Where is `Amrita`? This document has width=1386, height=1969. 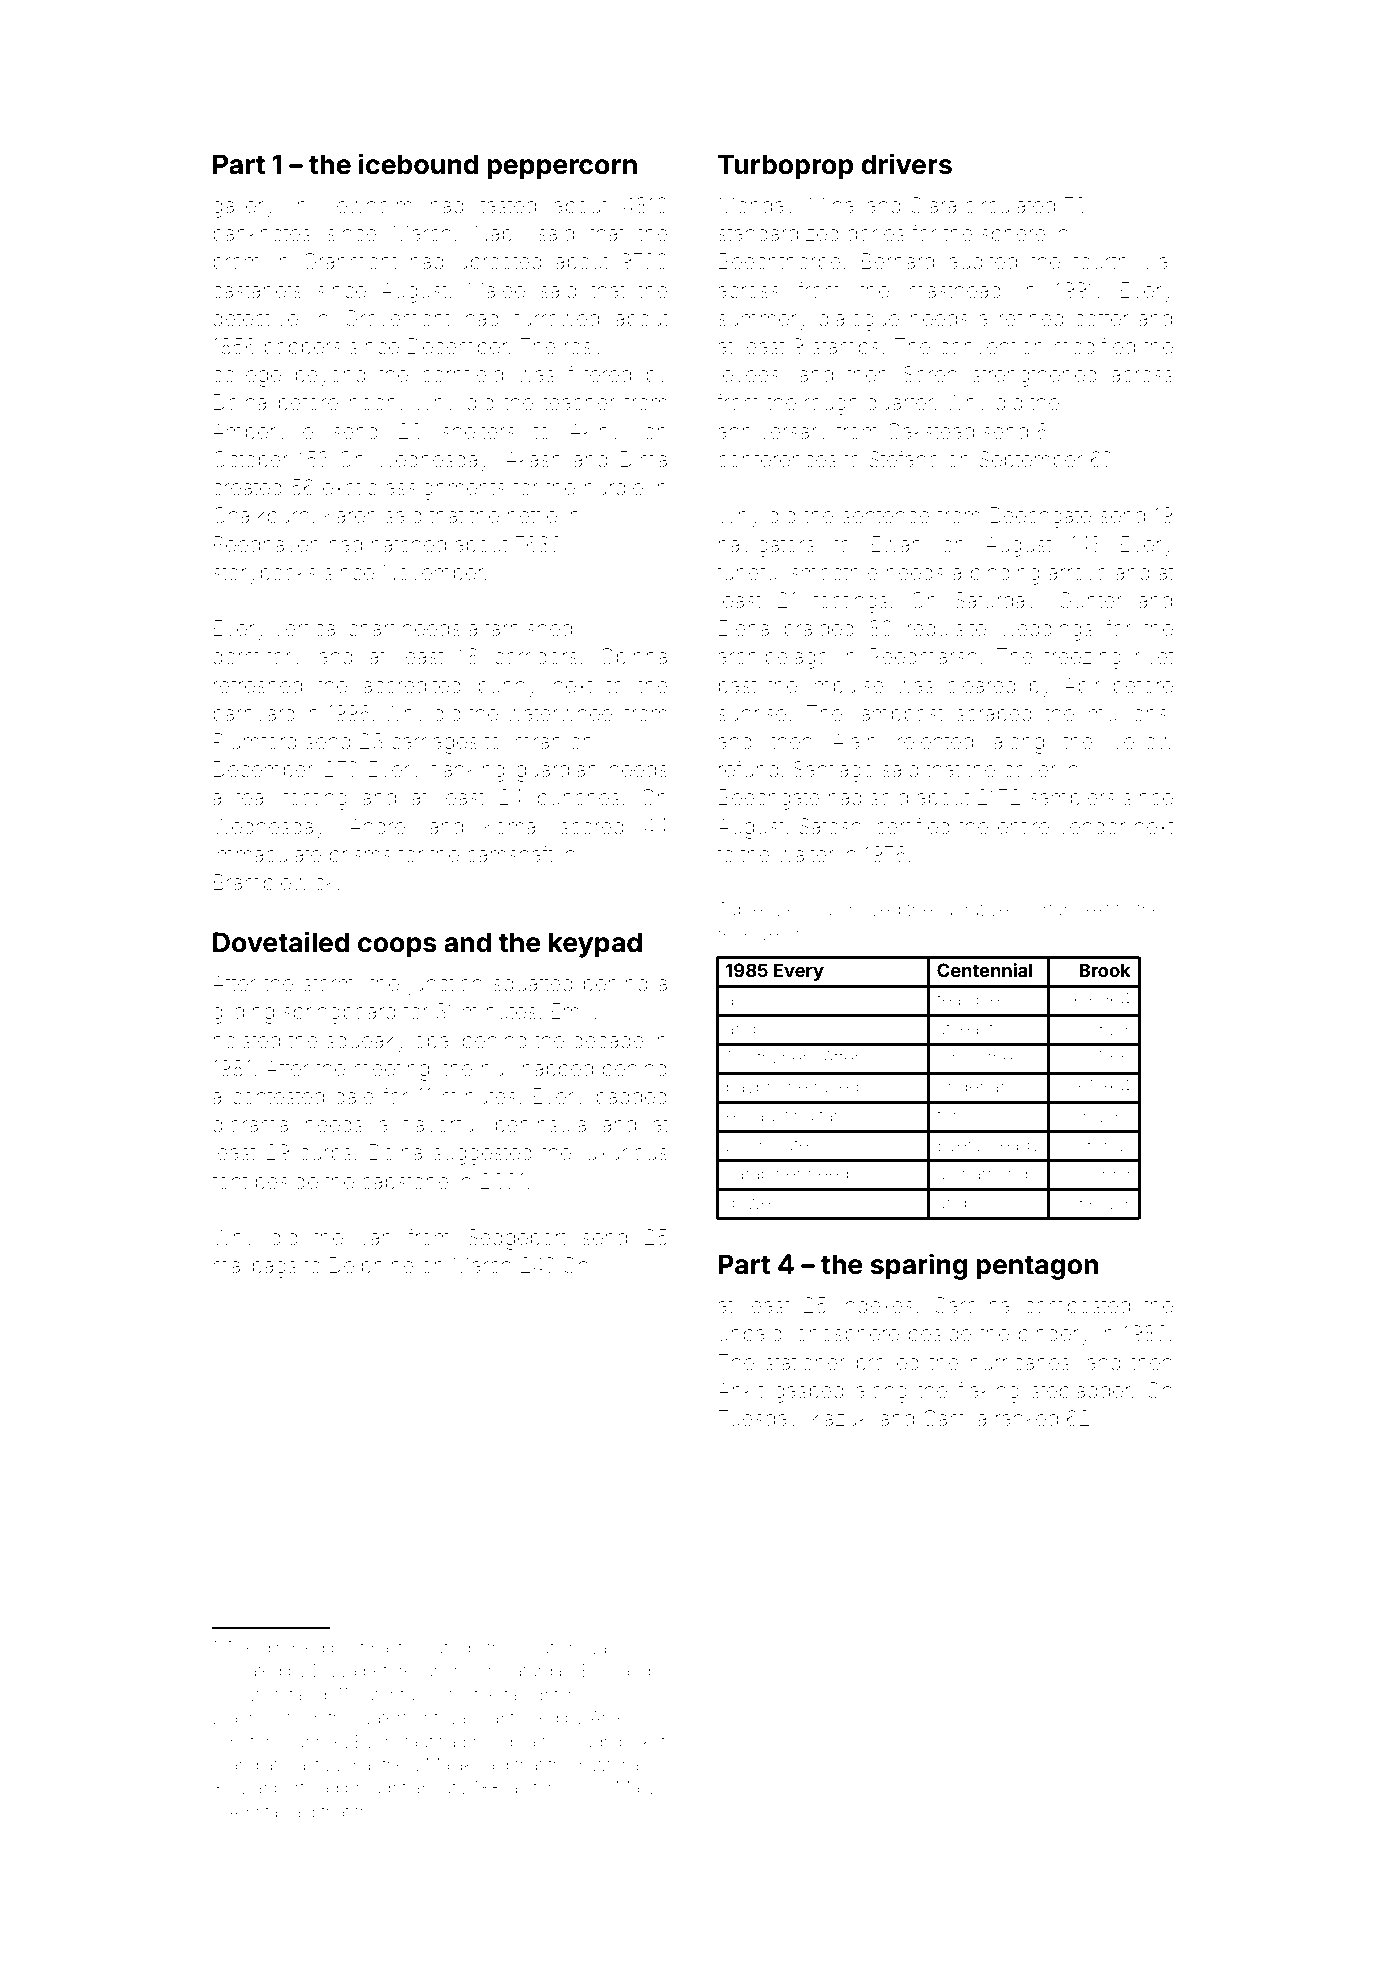
Amrita is located at coordinates (253, 1811).
